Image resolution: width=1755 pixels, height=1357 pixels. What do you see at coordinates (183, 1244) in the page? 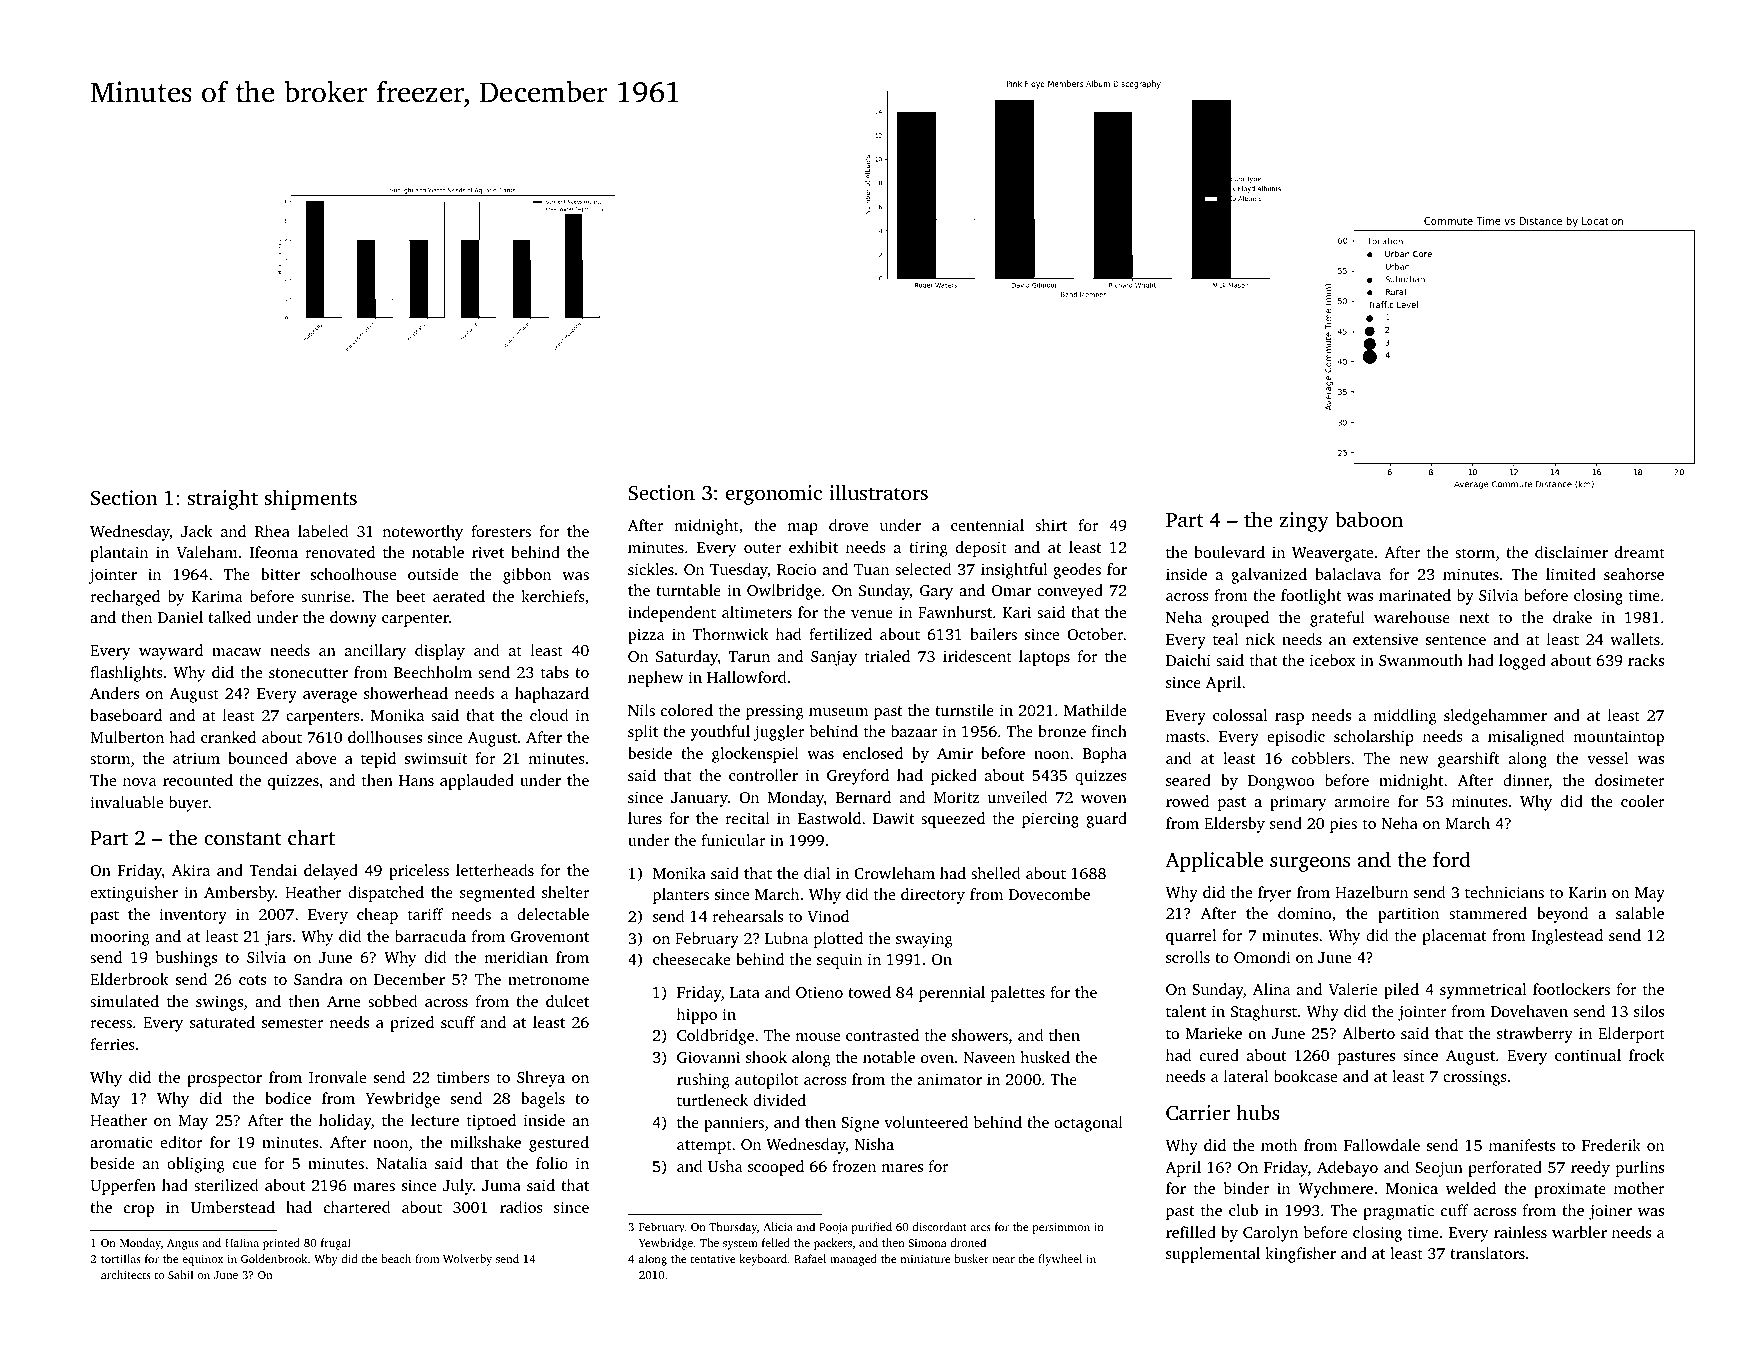
I see `Angus` at bounding box center [183, 1244].
